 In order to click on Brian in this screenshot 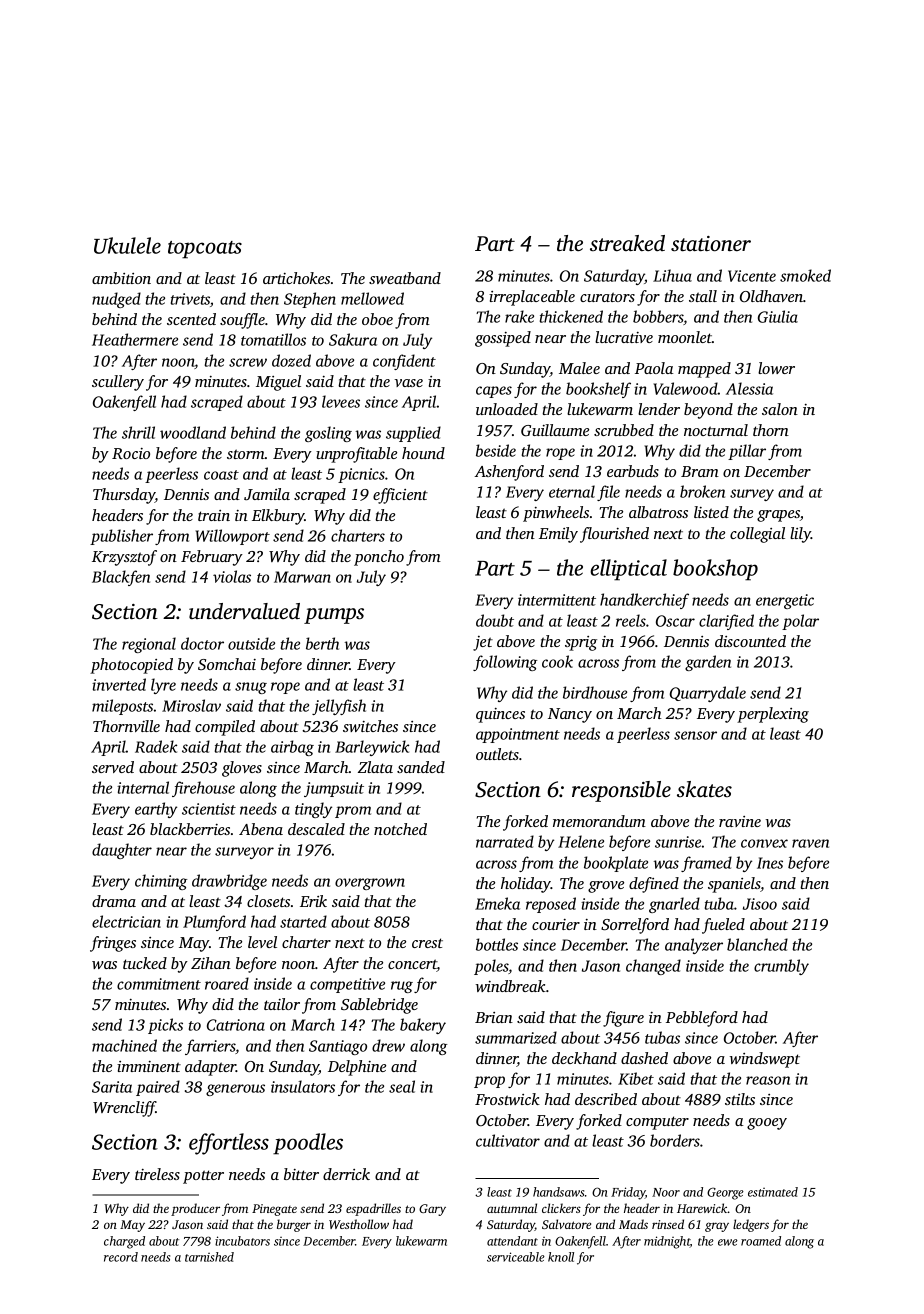, I will do `click(494, 1017)`.
